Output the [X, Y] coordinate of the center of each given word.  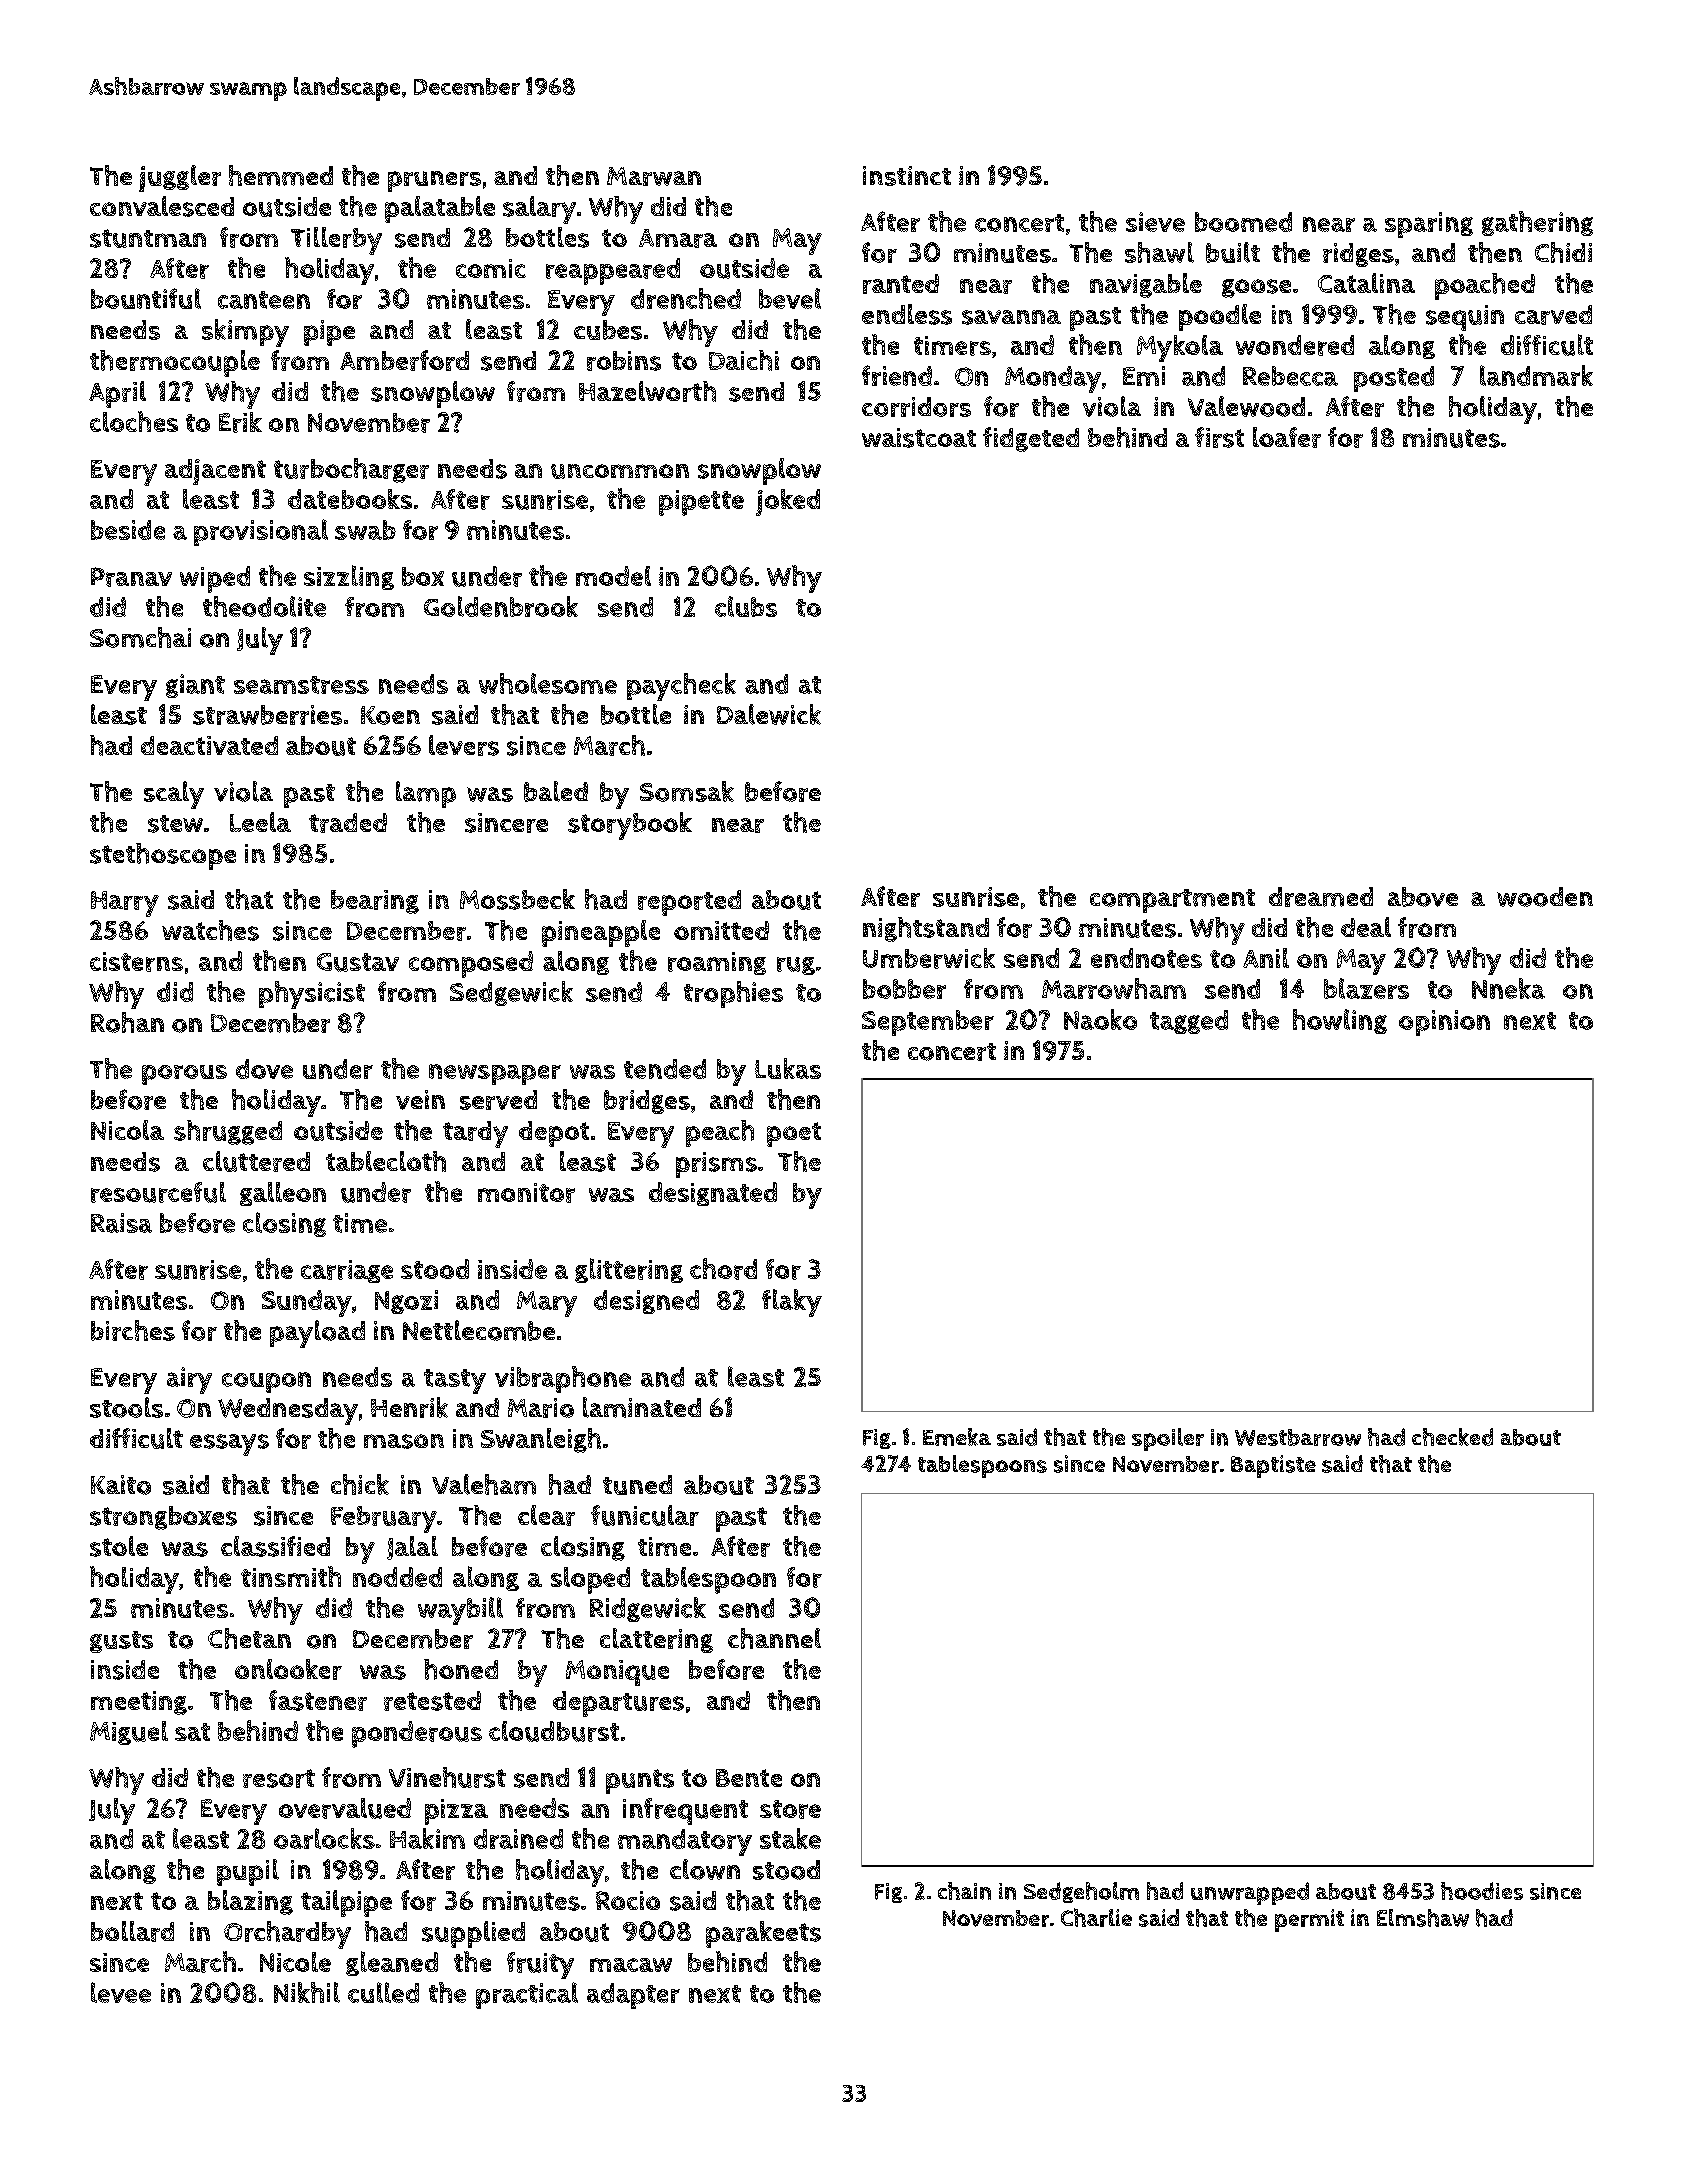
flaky [792, 1303]
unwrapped [1250, 1893]
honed [461, 1669]
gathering [1537, 223]
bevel [790, 298]
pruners [434, 181]
